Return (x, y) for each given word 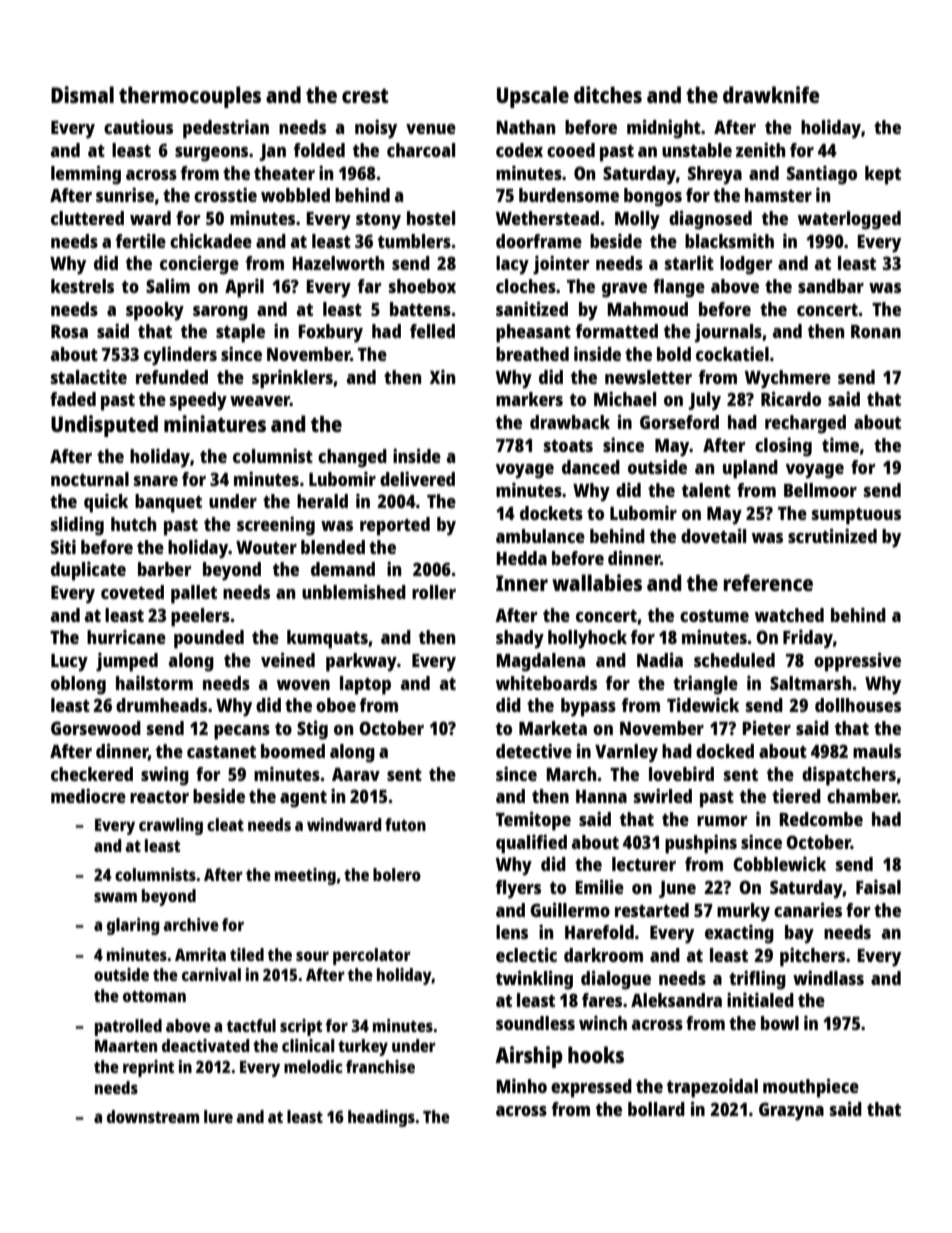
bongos (653, 197)
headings (381, 1118)
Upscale (533, 97)
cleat (225, 824)
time (840, 444)
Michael (625, 398)
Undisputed (104, 426)
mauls (877, 751)
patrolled (128, 1027)
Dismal (82, 94)
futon (405, 824)
